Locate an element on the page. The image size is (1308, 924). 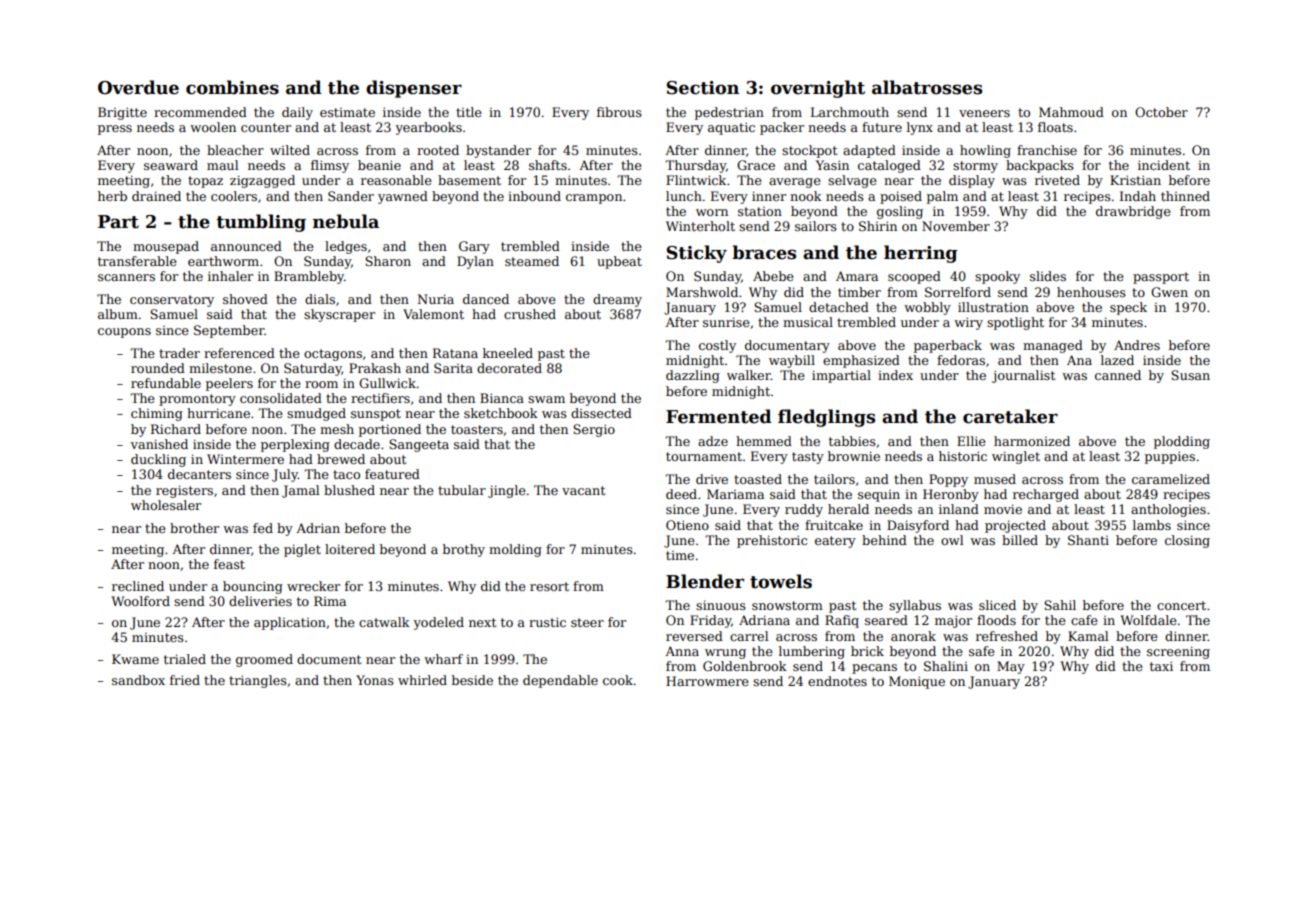
backpacks is located at coordinates (1040, 166).
